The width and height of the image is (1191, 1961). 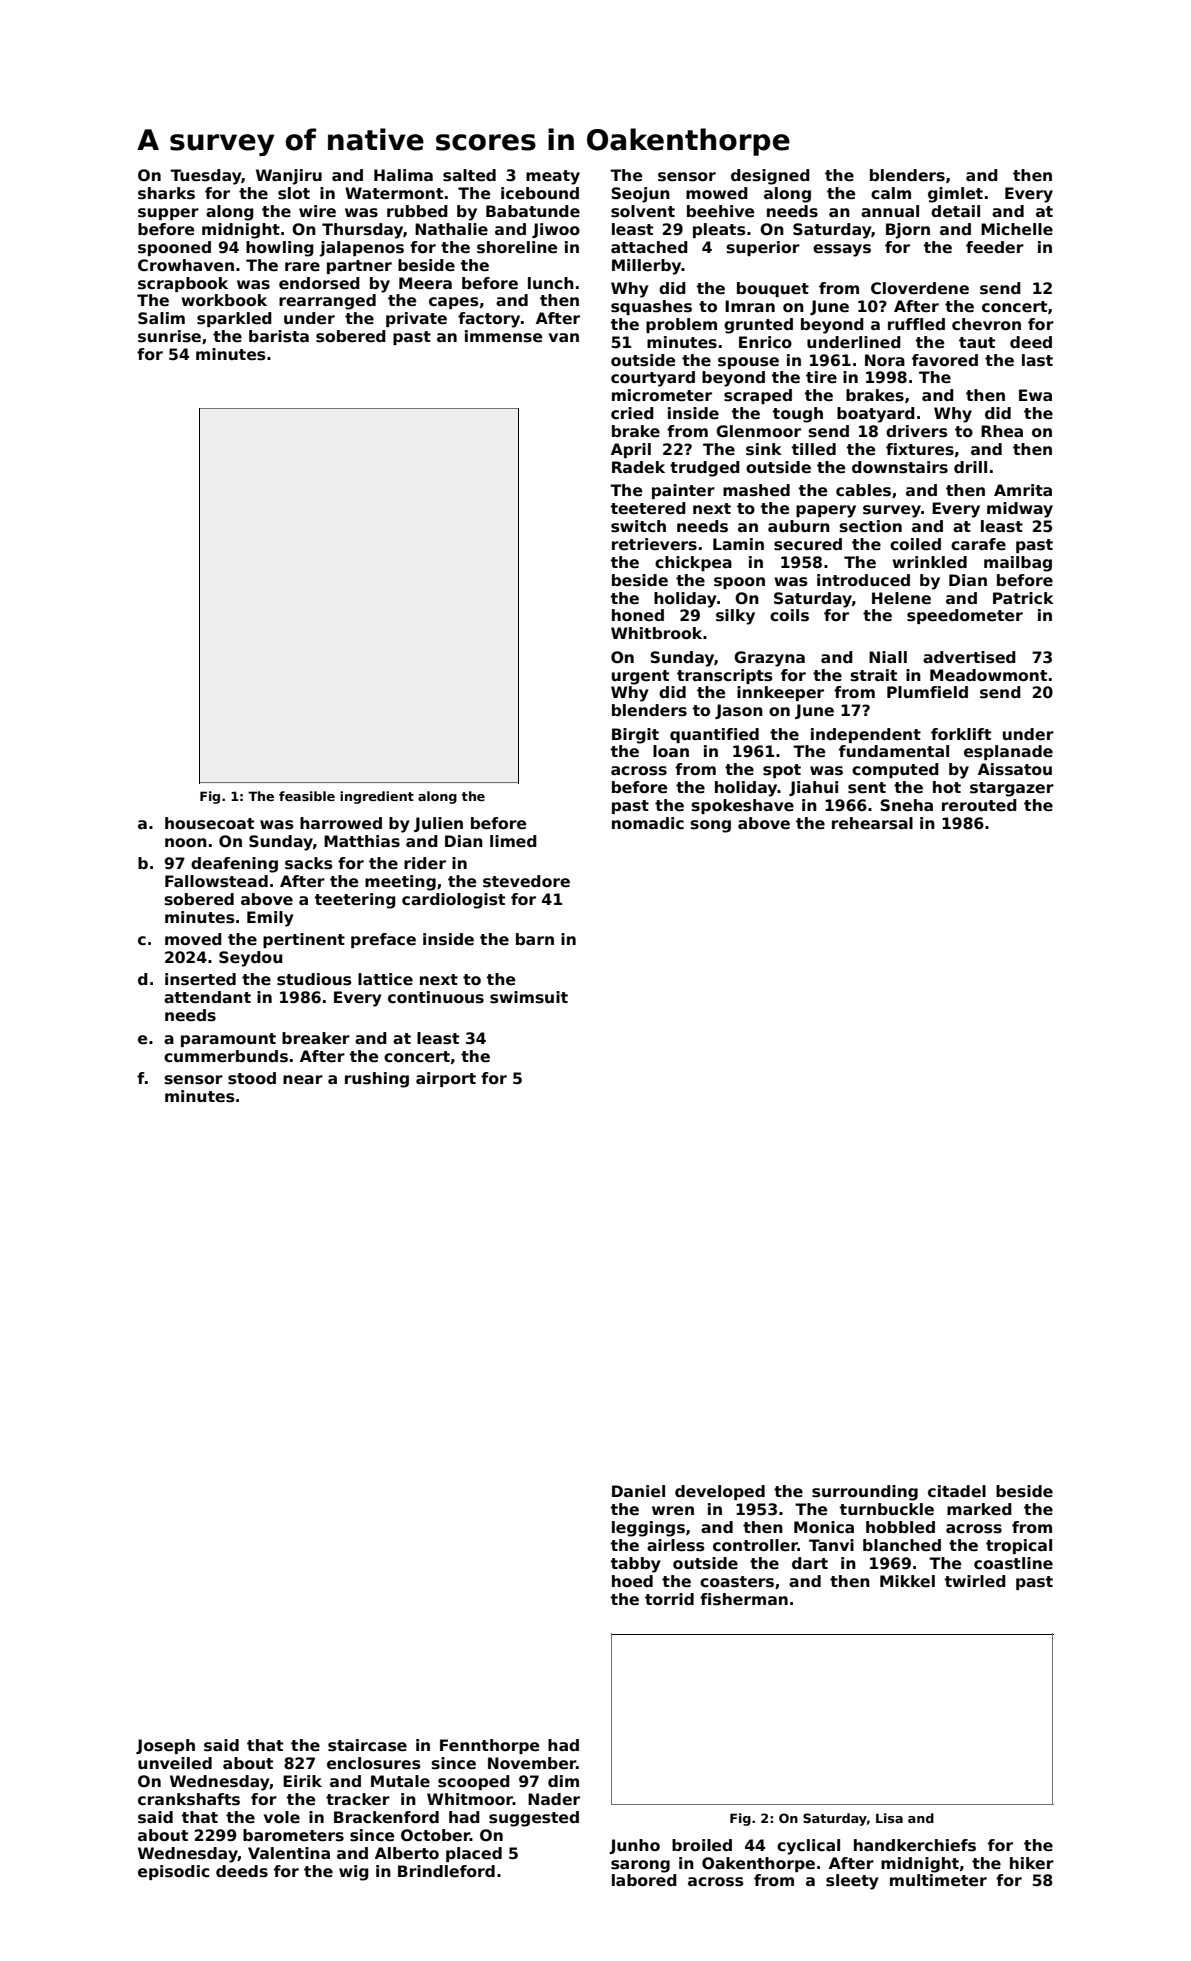 I want to click on salted, so click(x=469, y=175).
